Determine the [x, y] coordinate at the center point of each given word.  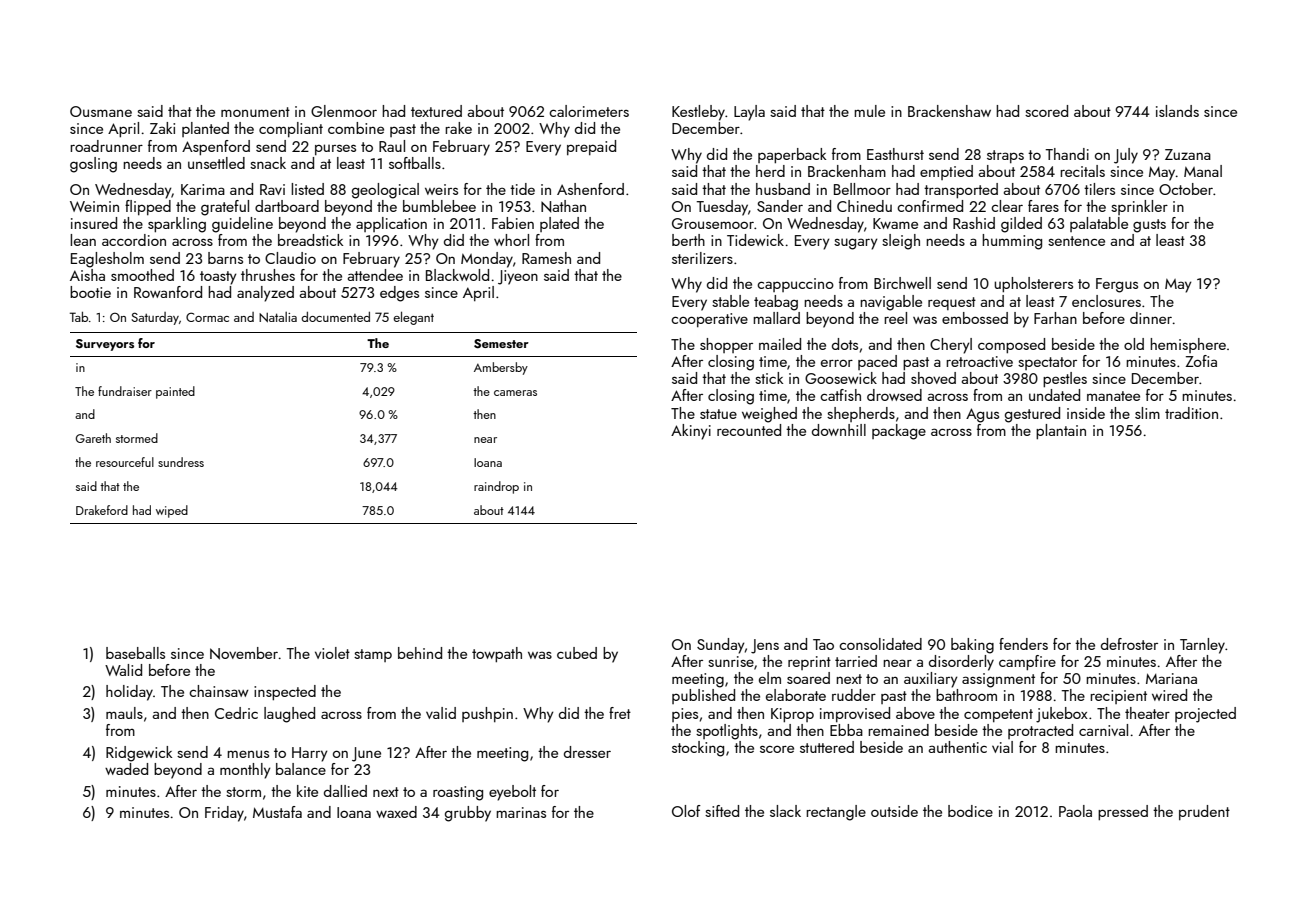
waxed [396, 812]
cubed [577, 653]
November [244, 653]
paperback [792, 155]
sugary [856, 244]
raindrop [496, 487]
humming [1012, 242]
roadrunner [106, 146]
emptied [946, 172]
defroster [1129, 644]
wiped [172, 511]
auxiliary [931, 680]
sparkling [177, 225]
